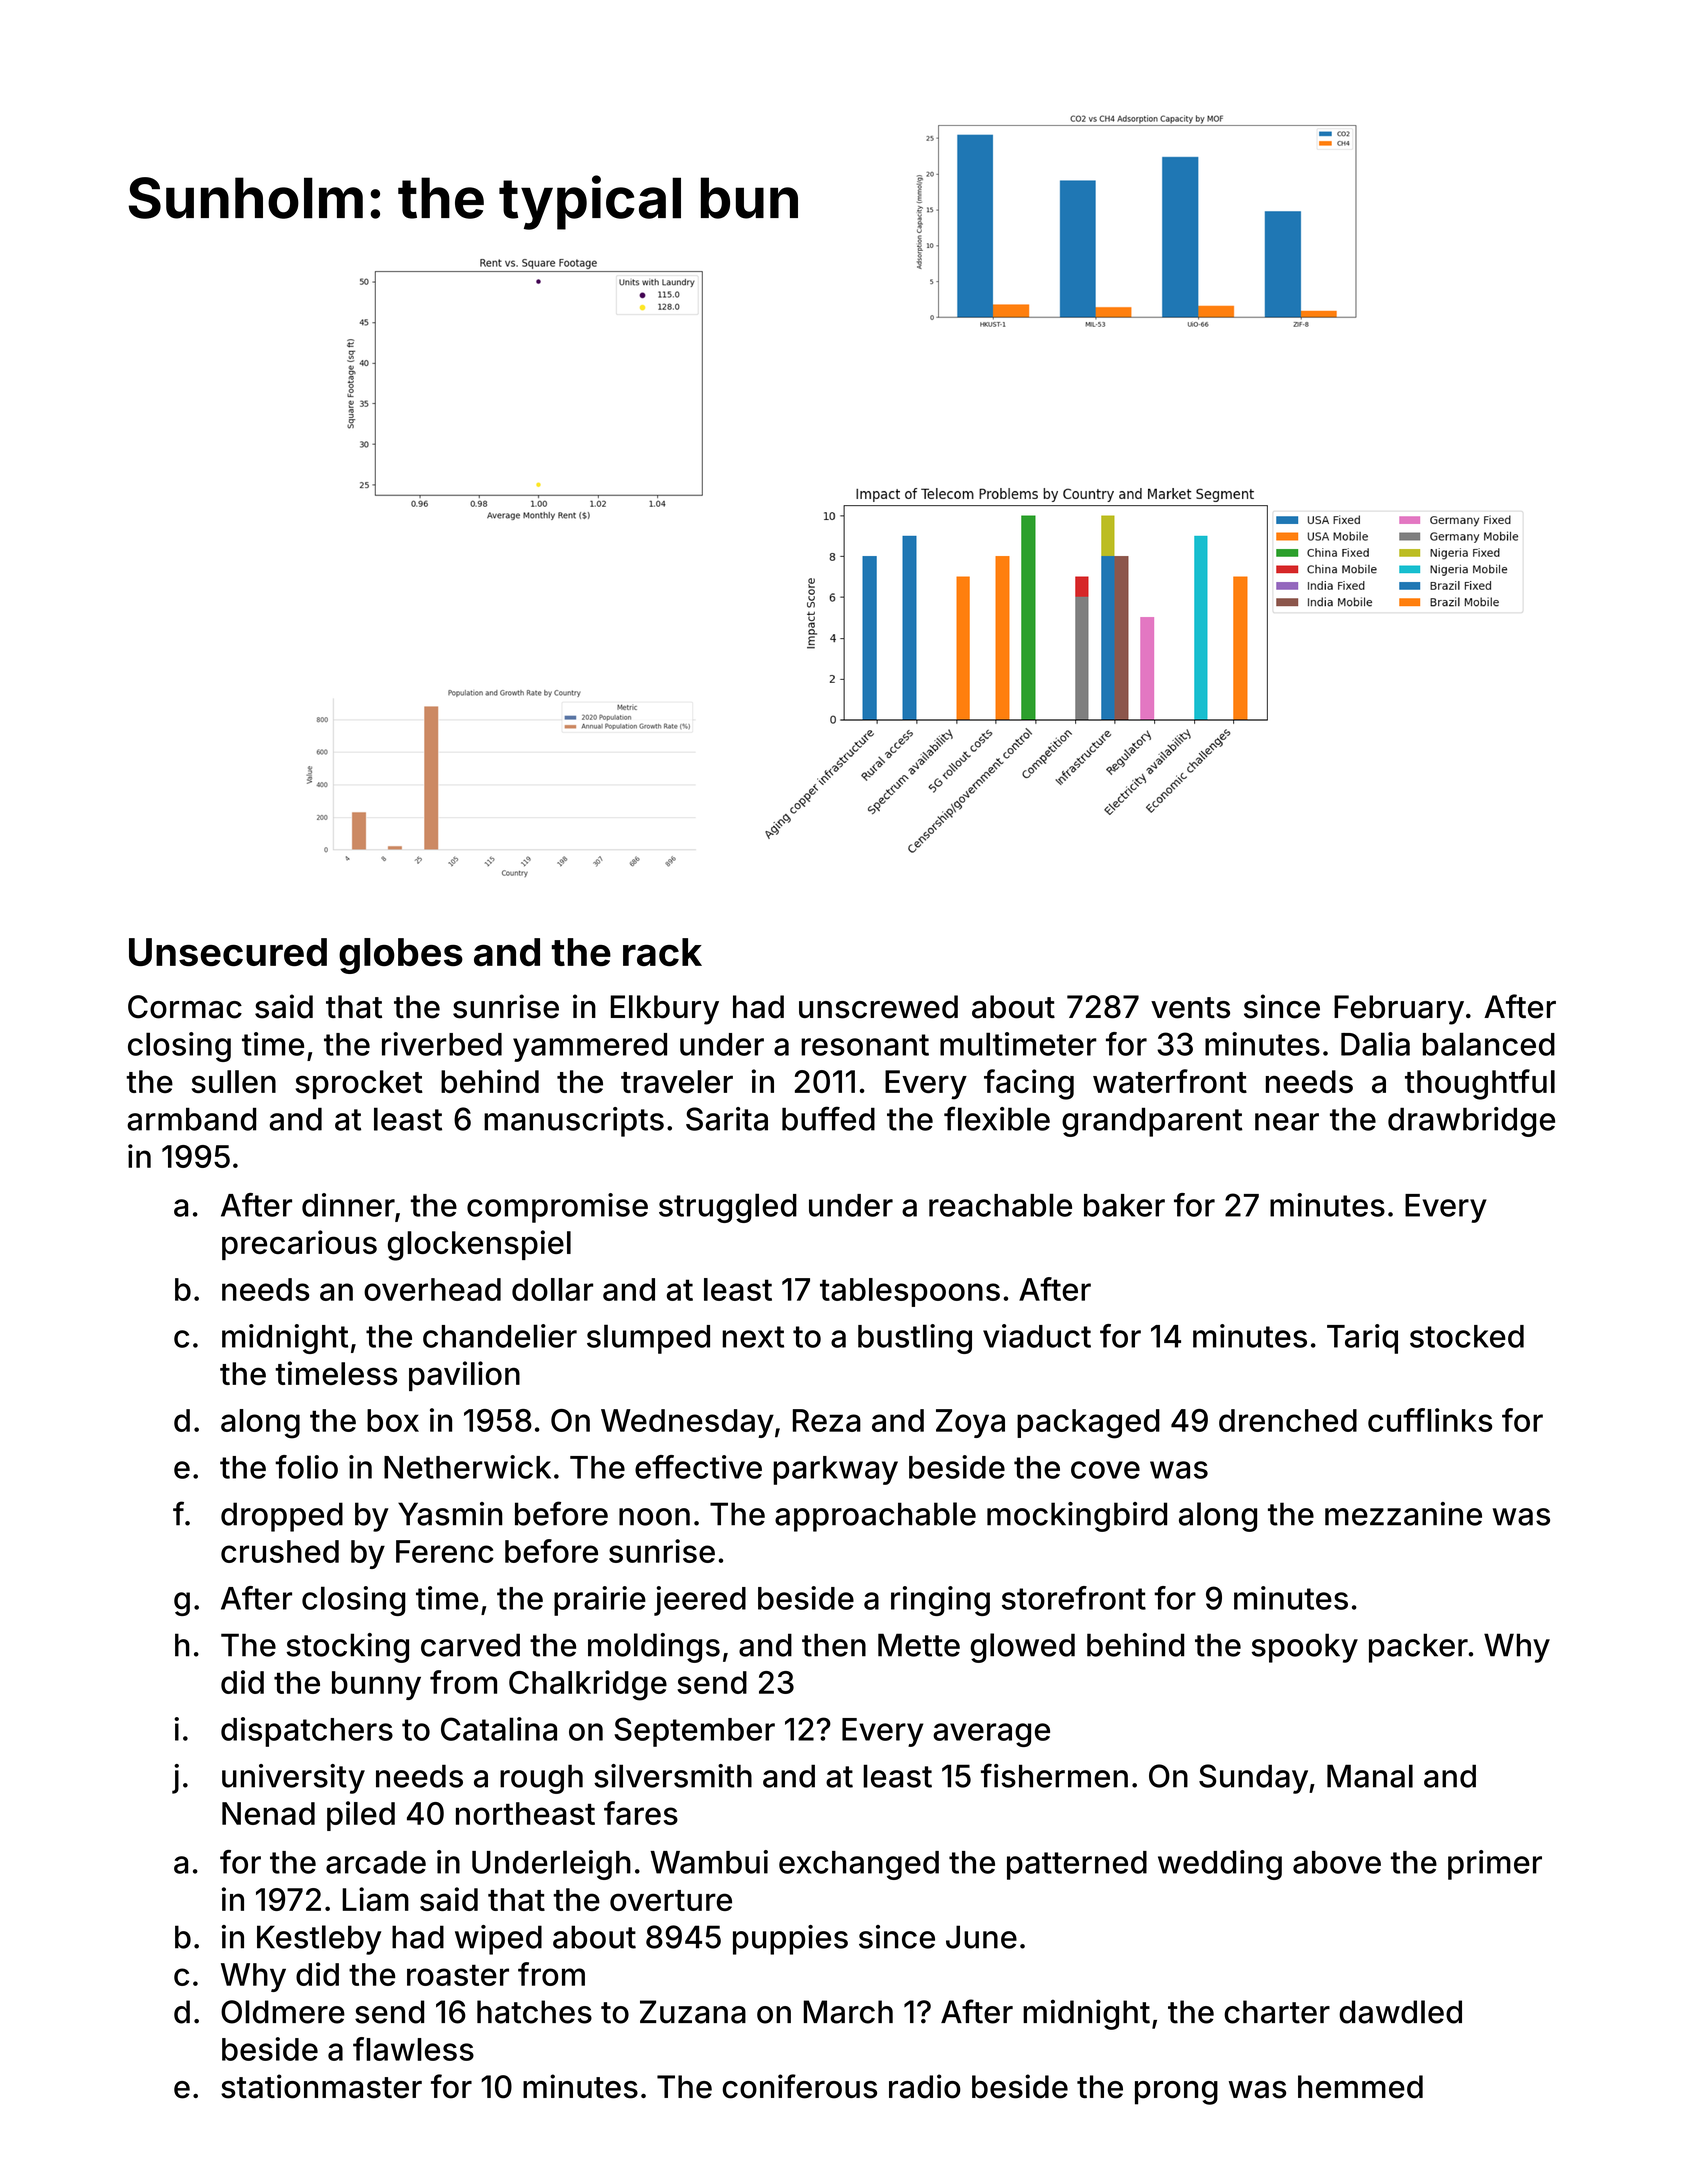 Image resolution: width=1683 pixels, height=2178 pixels. I want to click on rack, so click(662, 952).
